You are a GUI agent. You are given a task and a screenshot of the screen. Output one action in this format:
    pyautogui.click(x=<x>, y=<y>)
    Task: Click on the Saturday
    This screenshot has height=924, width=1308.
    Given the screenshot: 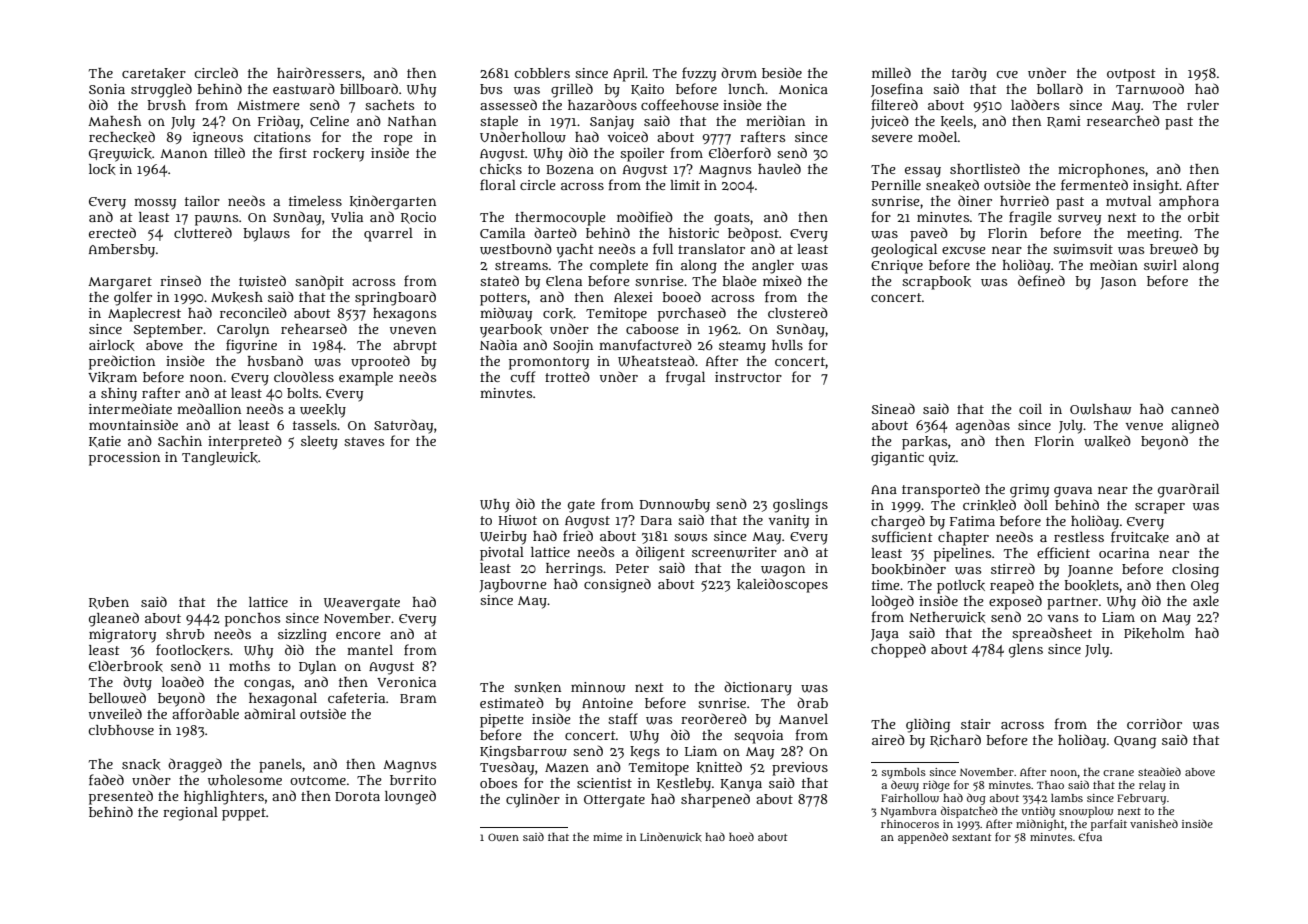 What is the action you would take?
    pyautogui.click(x=403, y=426)
